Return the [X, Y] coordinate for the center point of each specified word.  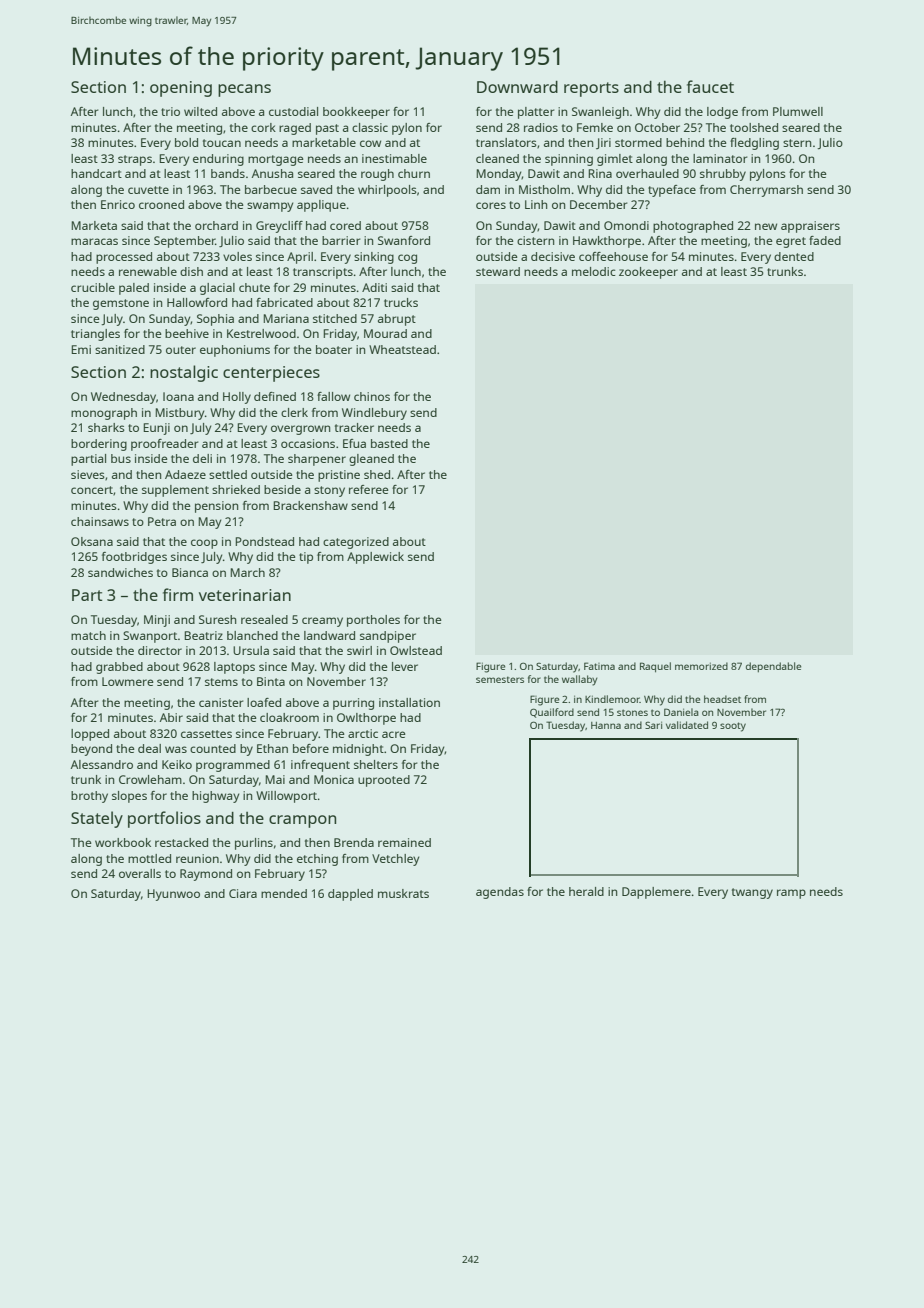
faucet [710, 86]
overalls [140, 873]
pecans [244, 90]
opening [181, 89]
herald [586, 891]
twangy [752, 893]
